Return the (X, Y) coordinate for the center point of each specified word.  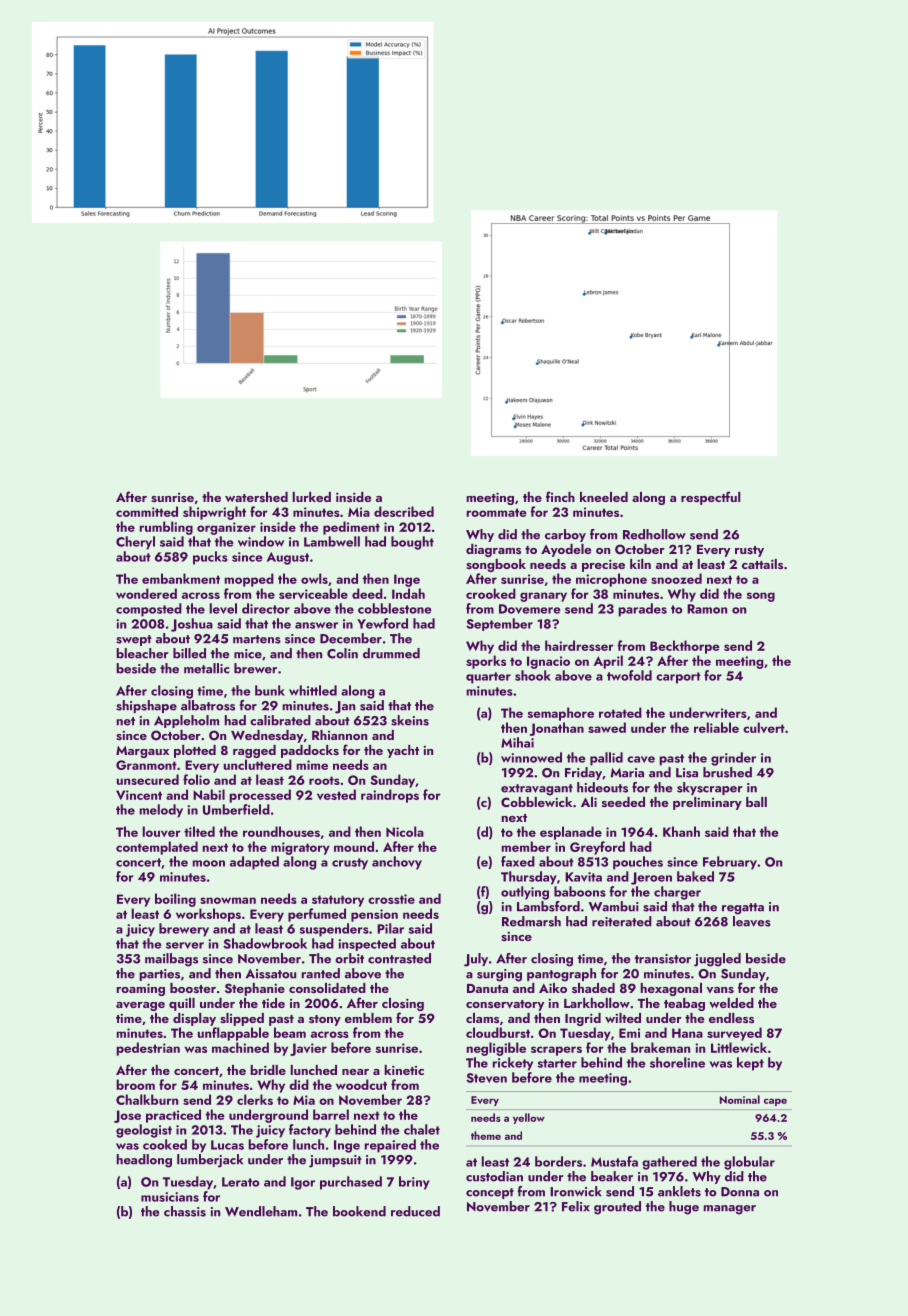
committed (147, 511)
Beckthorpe (685, 647)
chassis (185, 1211)
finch (560, 496)
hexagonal (671, 989)
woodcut (361, 1084)
